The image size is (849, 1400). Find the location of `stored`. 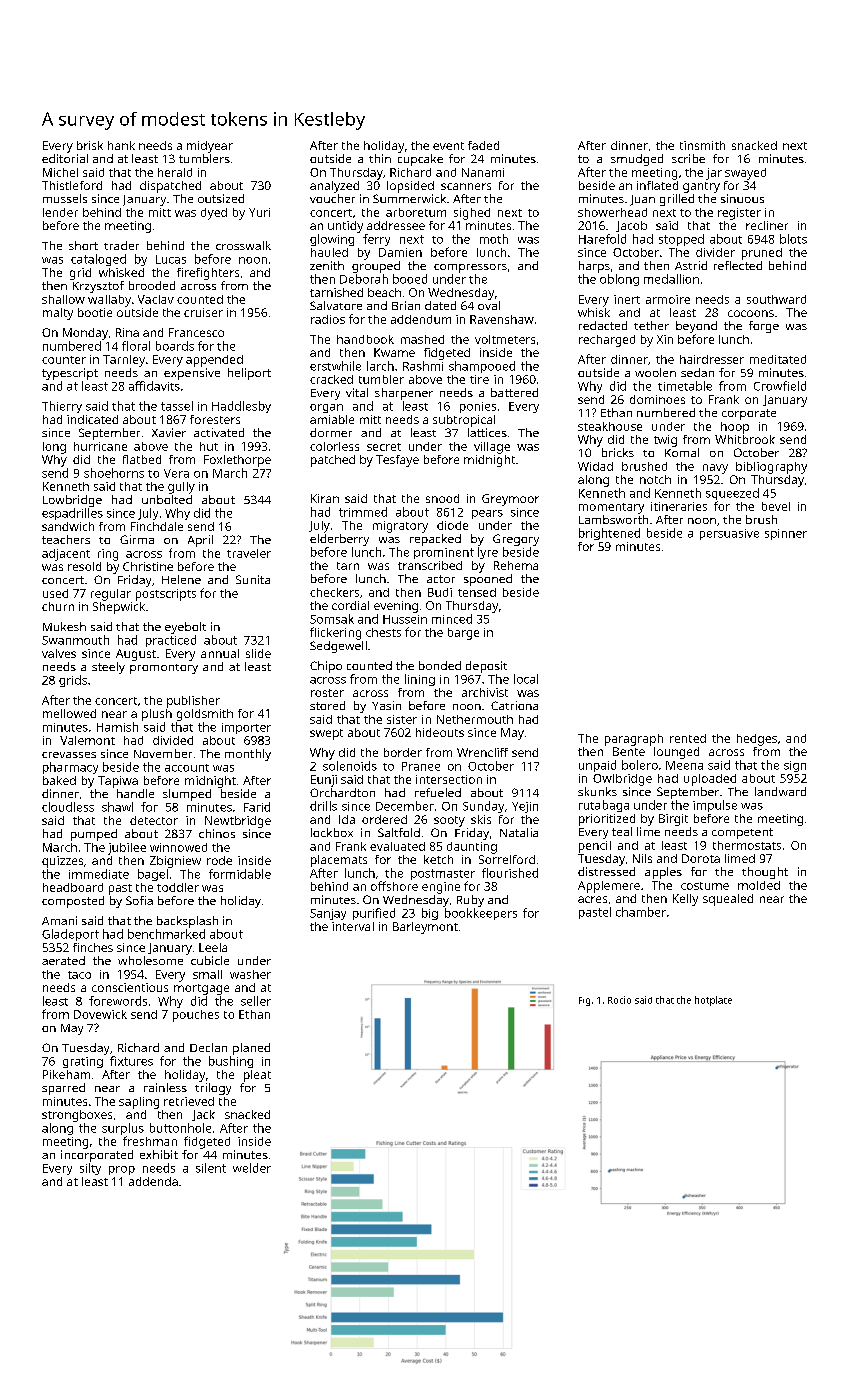

stored is located at coordinates (327, 705).
